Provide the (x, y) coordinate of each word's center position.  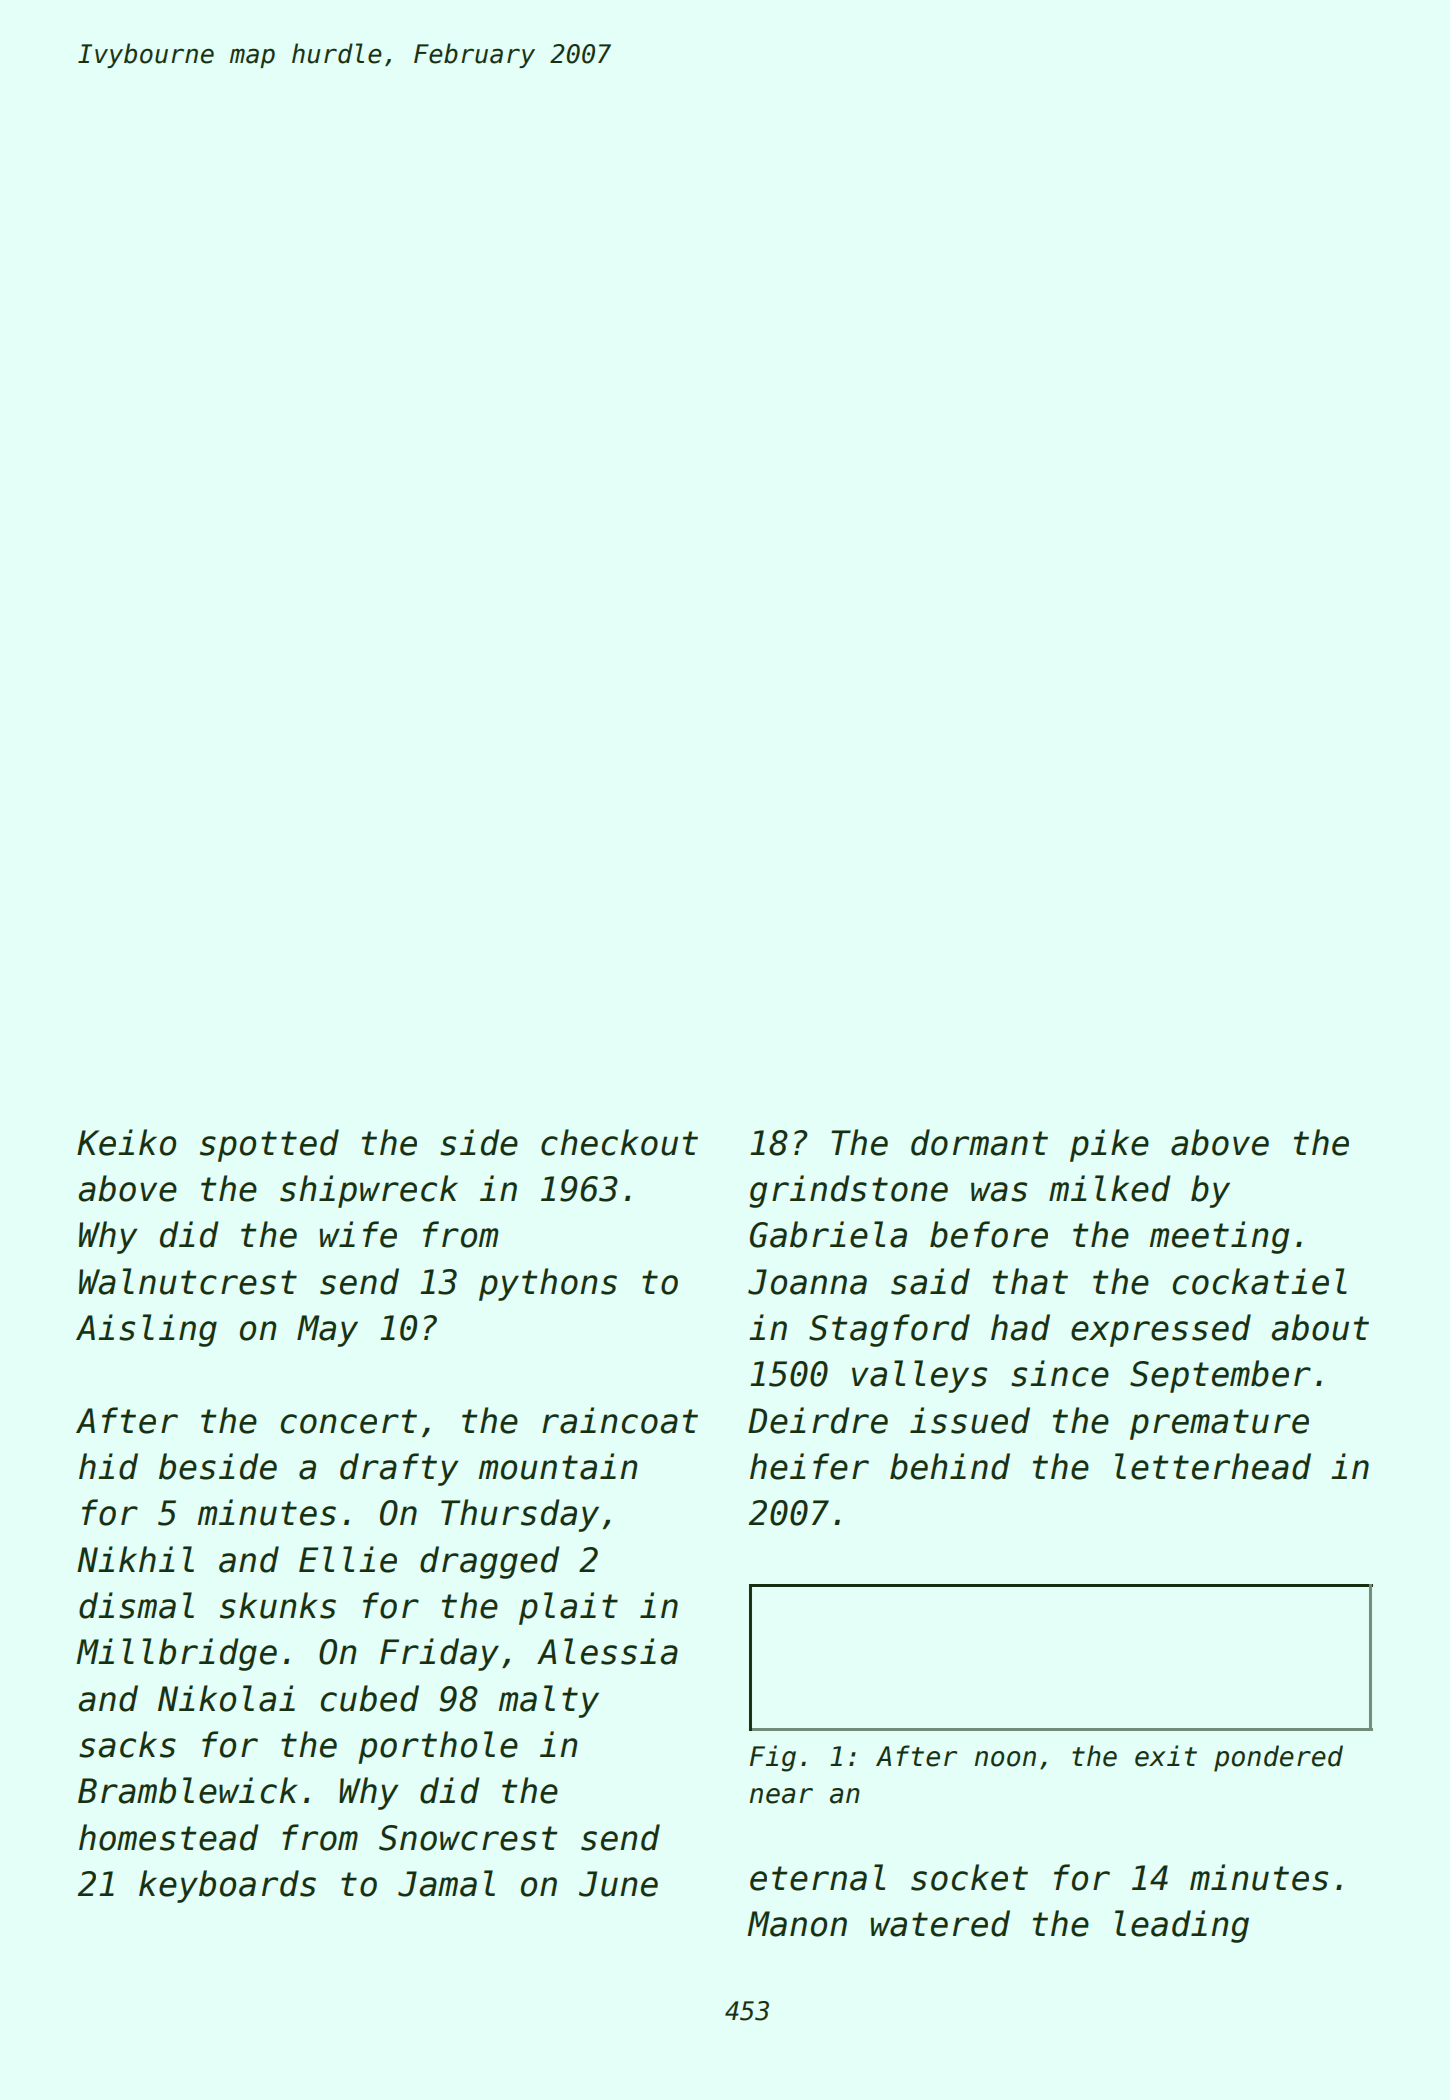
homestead (169, 1837)
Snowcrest (468, 1838)
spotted (269, 1145)
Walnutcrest (188, 1281)
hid (108, 1466)
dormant (979, 1142)
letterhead (1213, 1466)
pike (1109, 1145)
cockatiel (1260, 1281)
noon (1005, 1759)
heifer (809, 1466)
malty (548, 1701)
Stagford (889, 1330)
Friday (439, 1654)
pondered (1278, 1758)
